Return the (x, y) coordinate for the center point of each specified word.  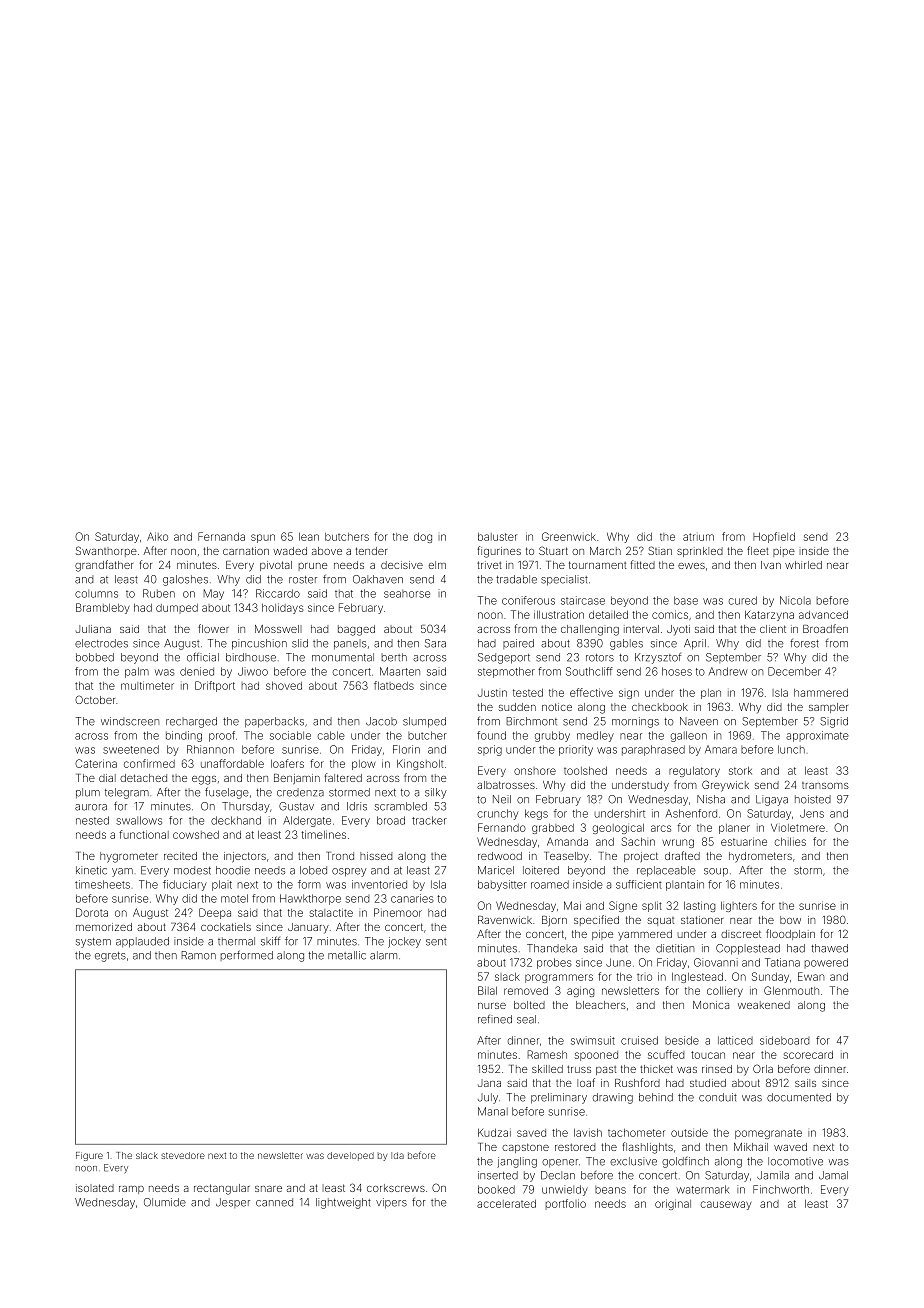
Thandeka (552, 948)
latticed (735, 1040)
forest (804, 643)
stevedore (183, 1155)
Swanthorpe (106, 551)
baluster (498, 537)
